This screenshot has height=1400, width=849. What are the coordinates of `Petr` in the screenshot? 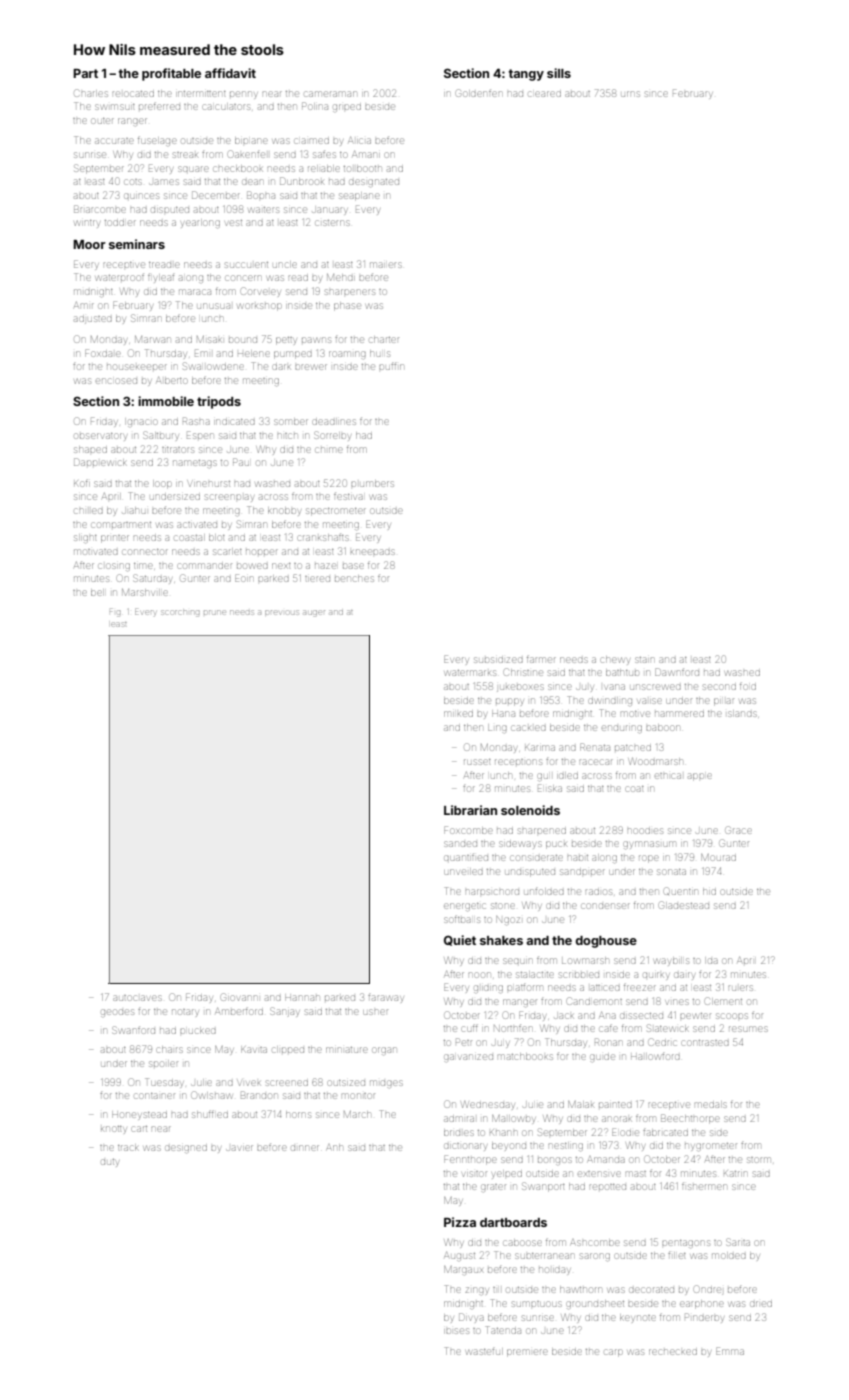 It's located at (464, 1042).
